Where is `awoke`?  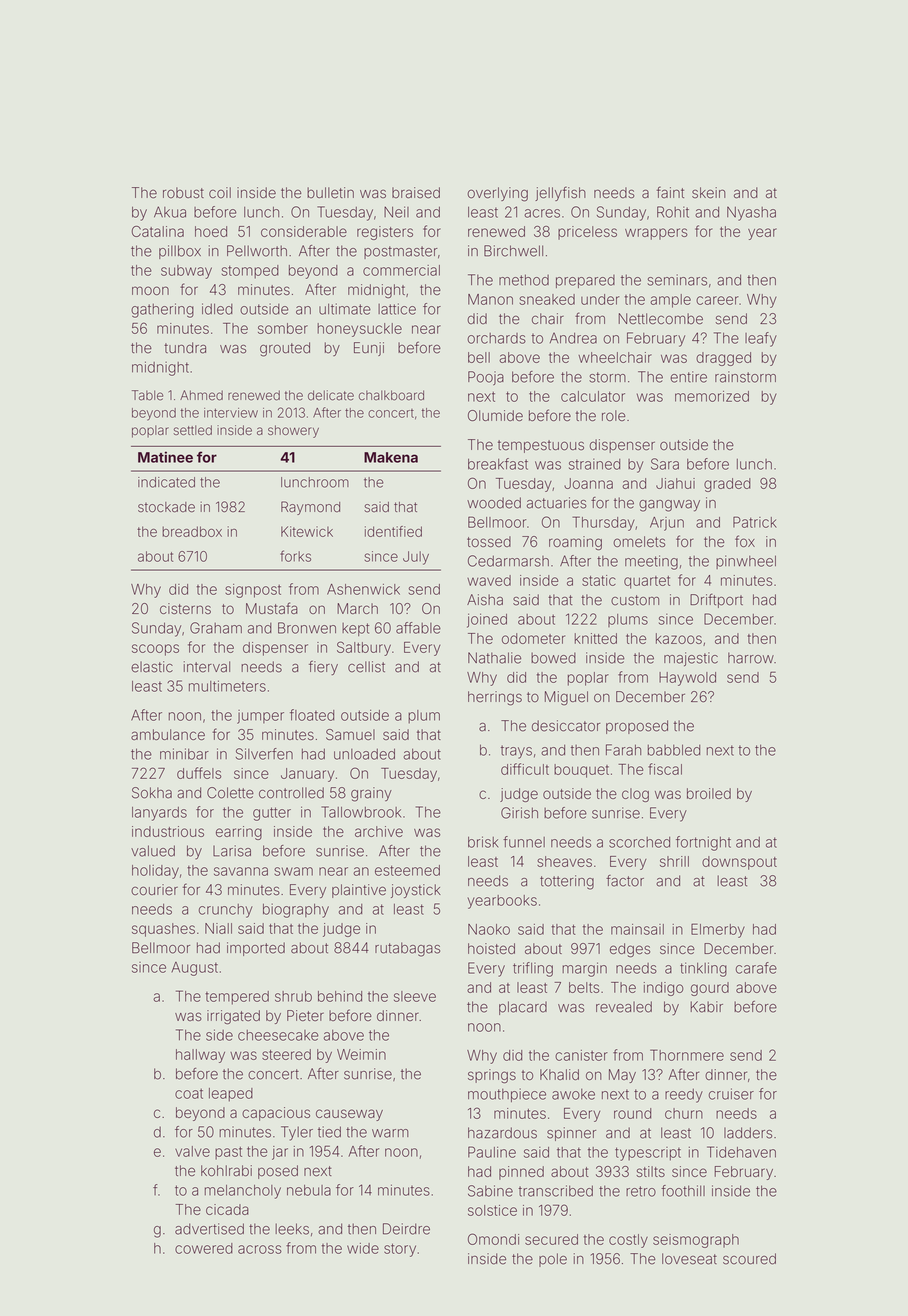
awoke is located at coordinates (573, 1094).
